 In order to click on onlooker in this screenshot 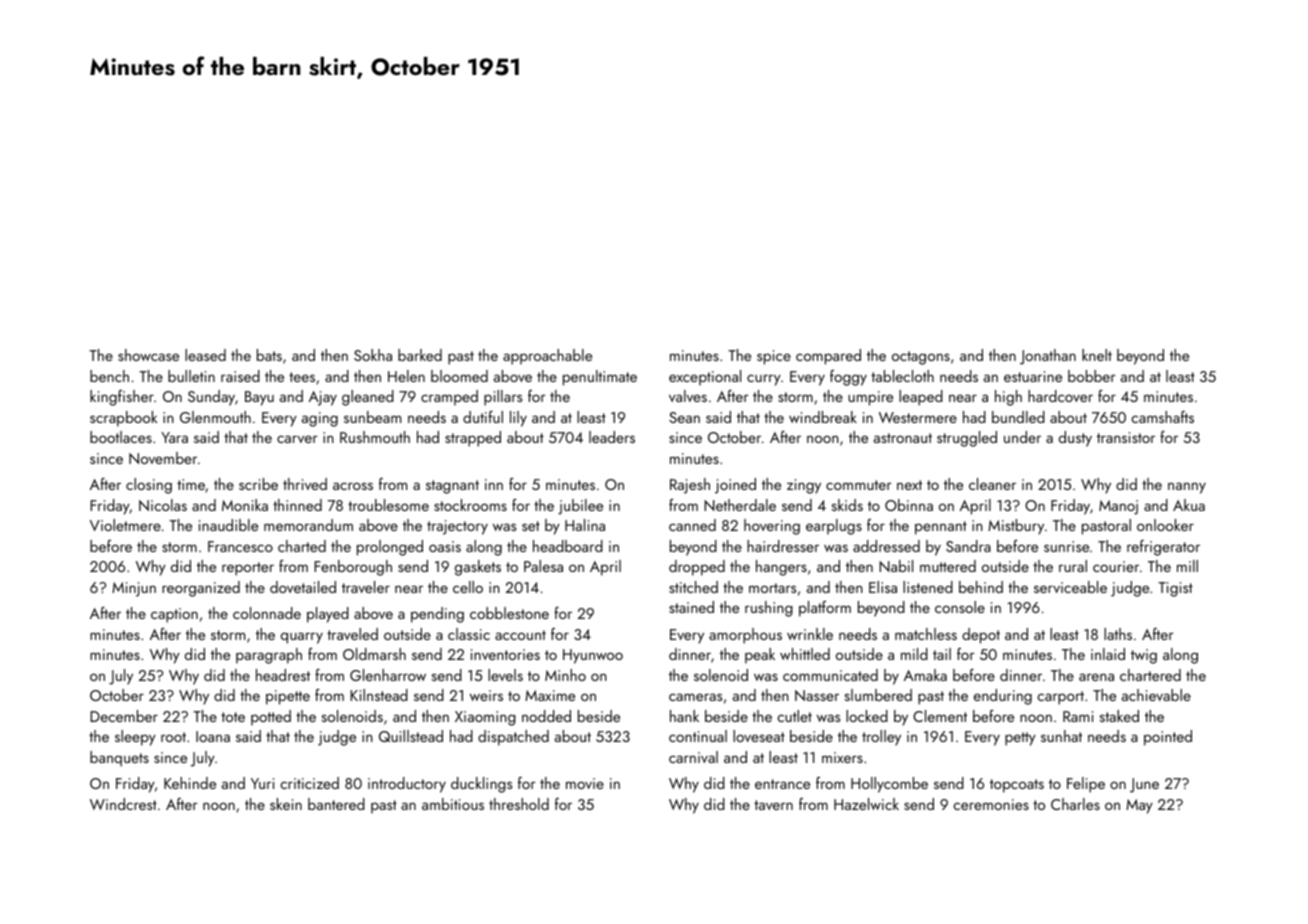, I will do `click(1165, 525)`.
